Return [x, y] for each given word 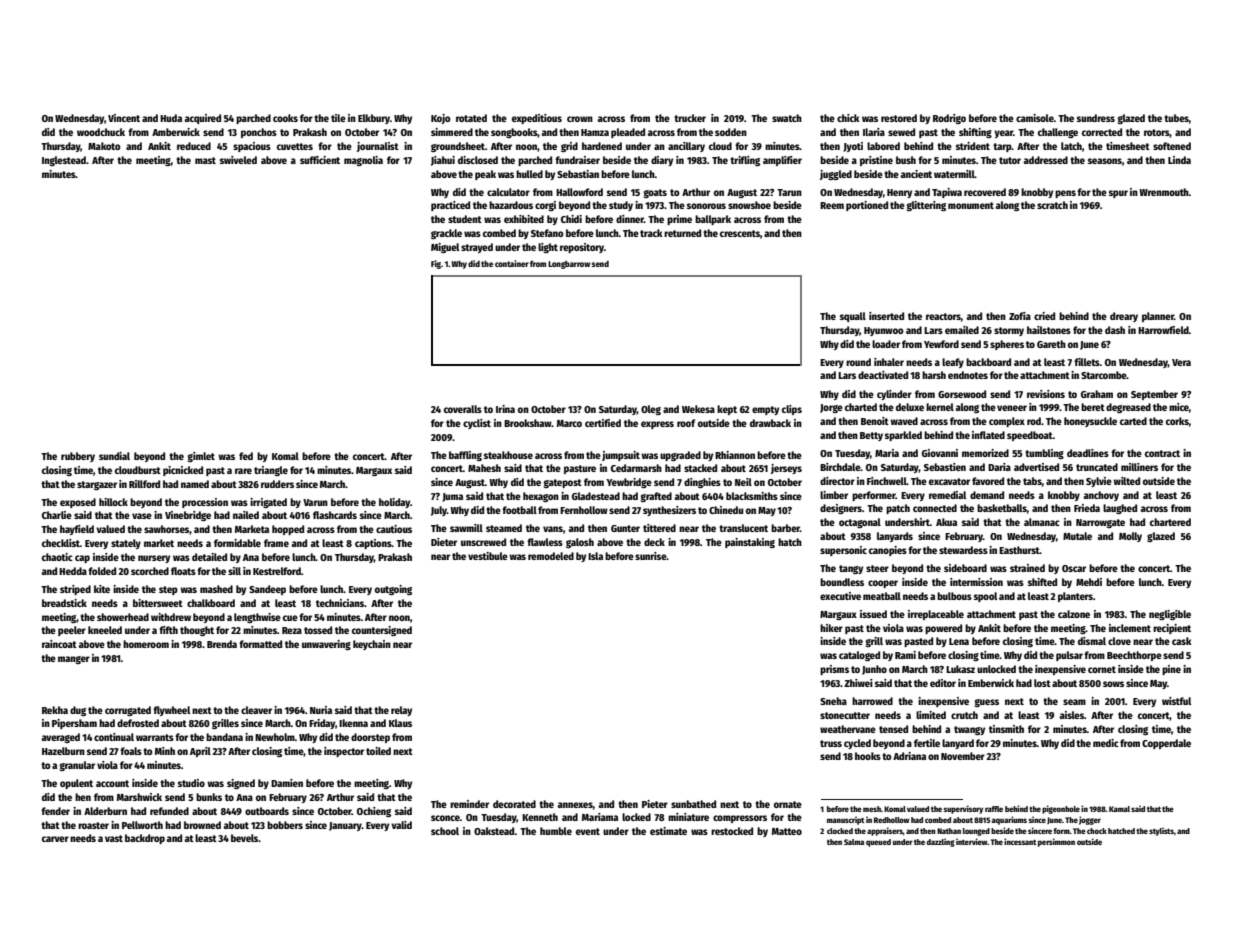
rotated [471, 118]
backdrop [145, 839]
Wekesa [698, 409]
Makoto [104, 146]
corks [1177, 421]
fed [246, 456]
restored [899, 118]
